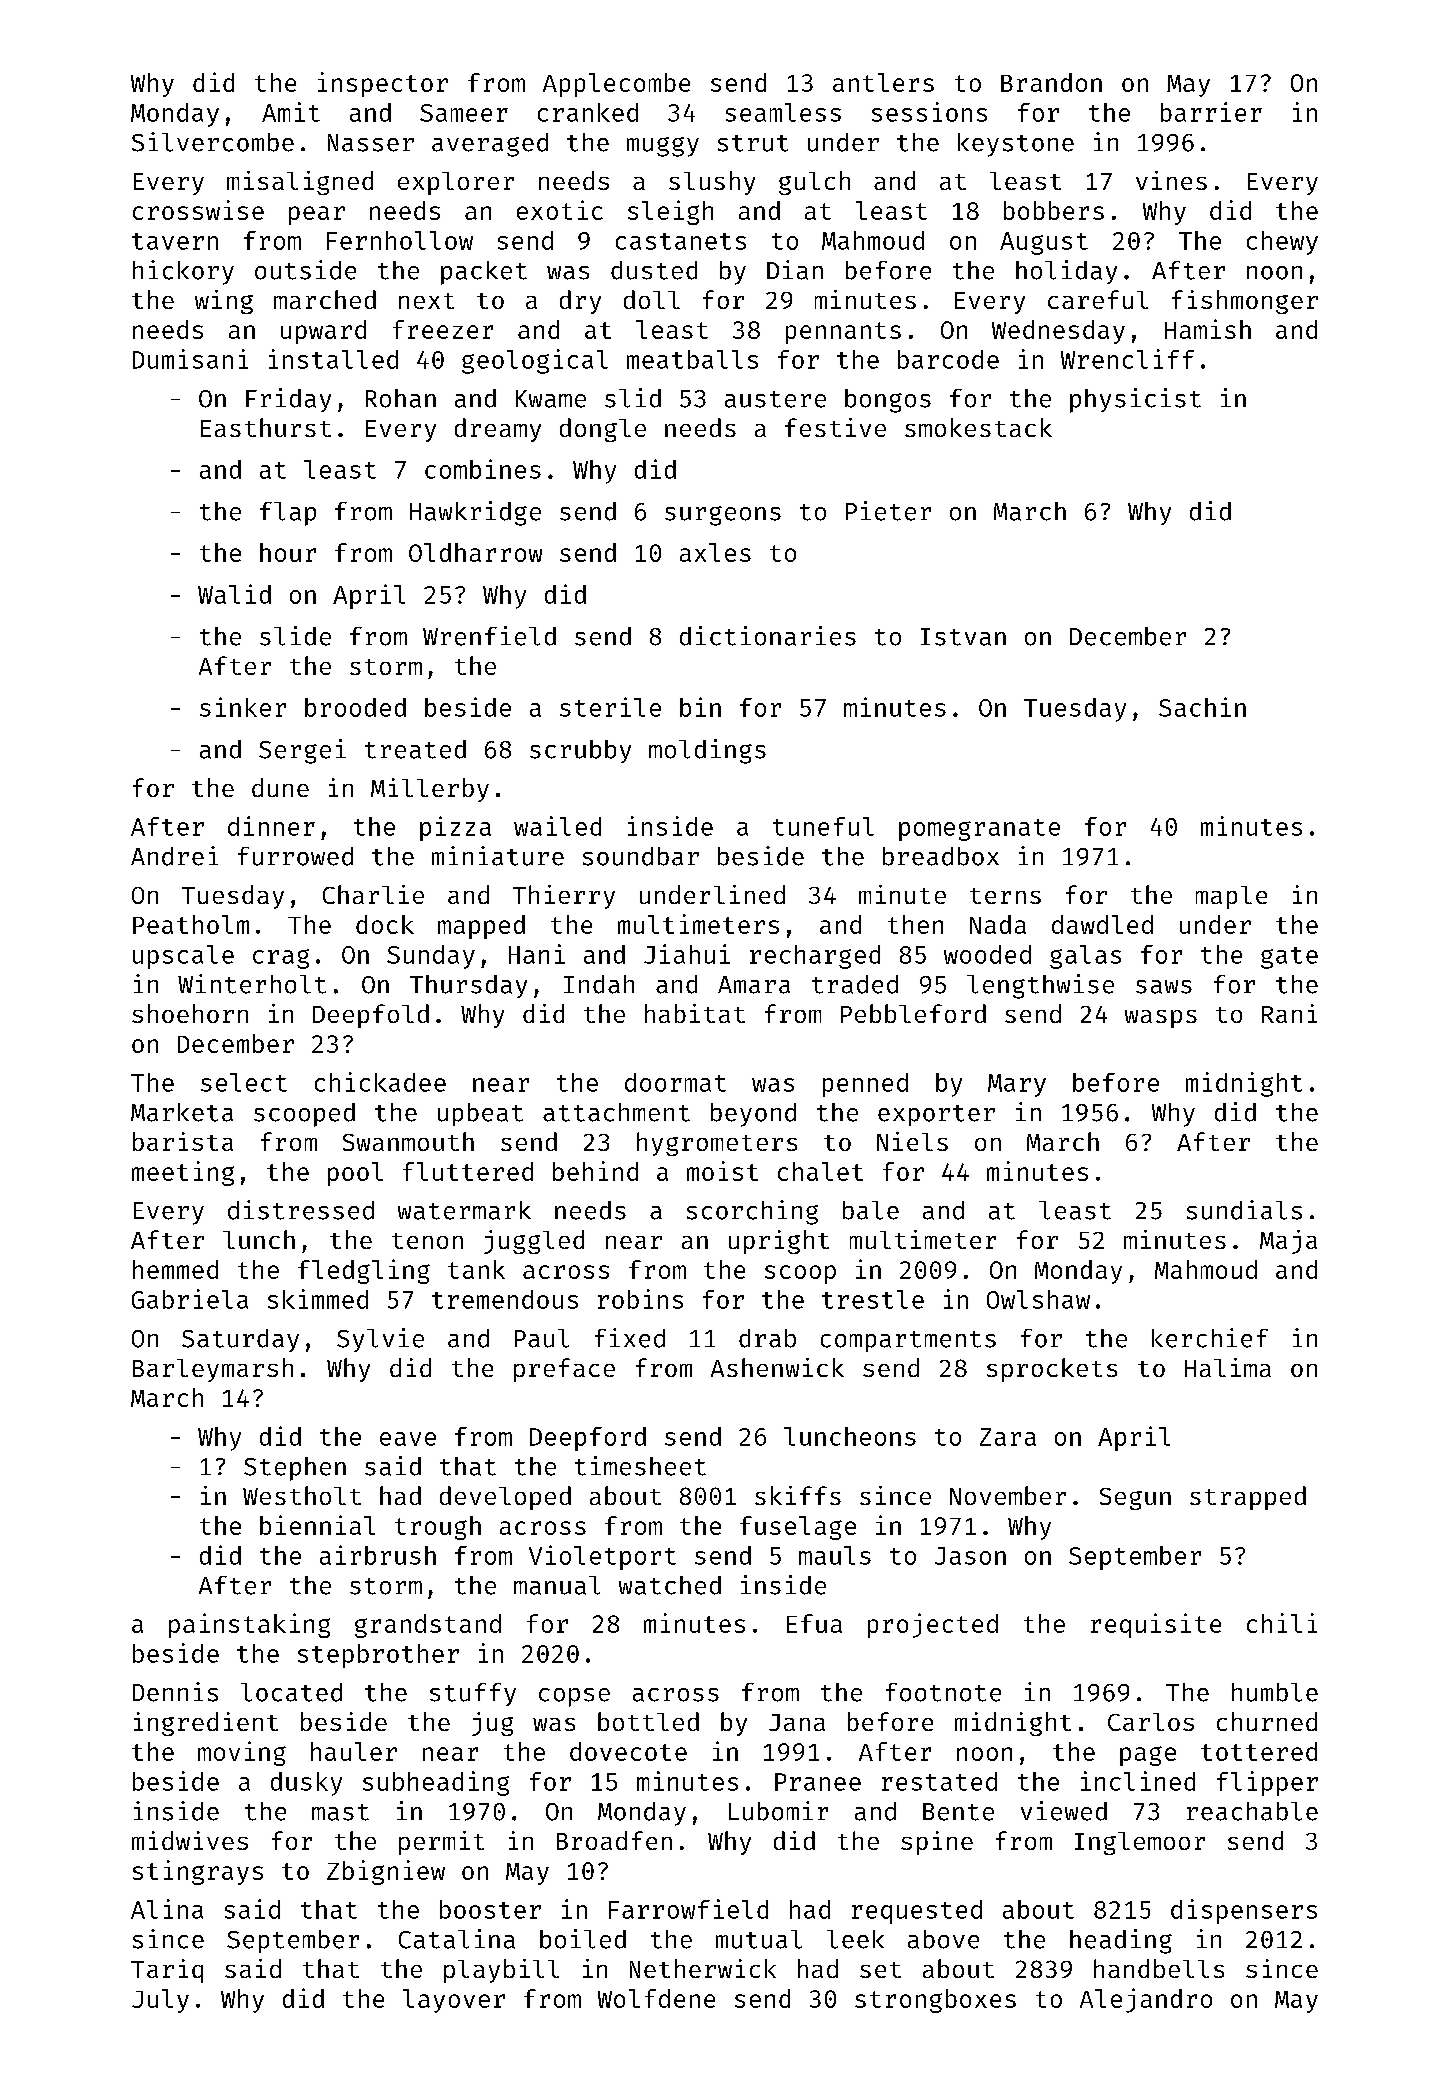  What do you see at coordinates (1016, 145) in the image?
I see `keystone` at bounding box center [1016, 145].
